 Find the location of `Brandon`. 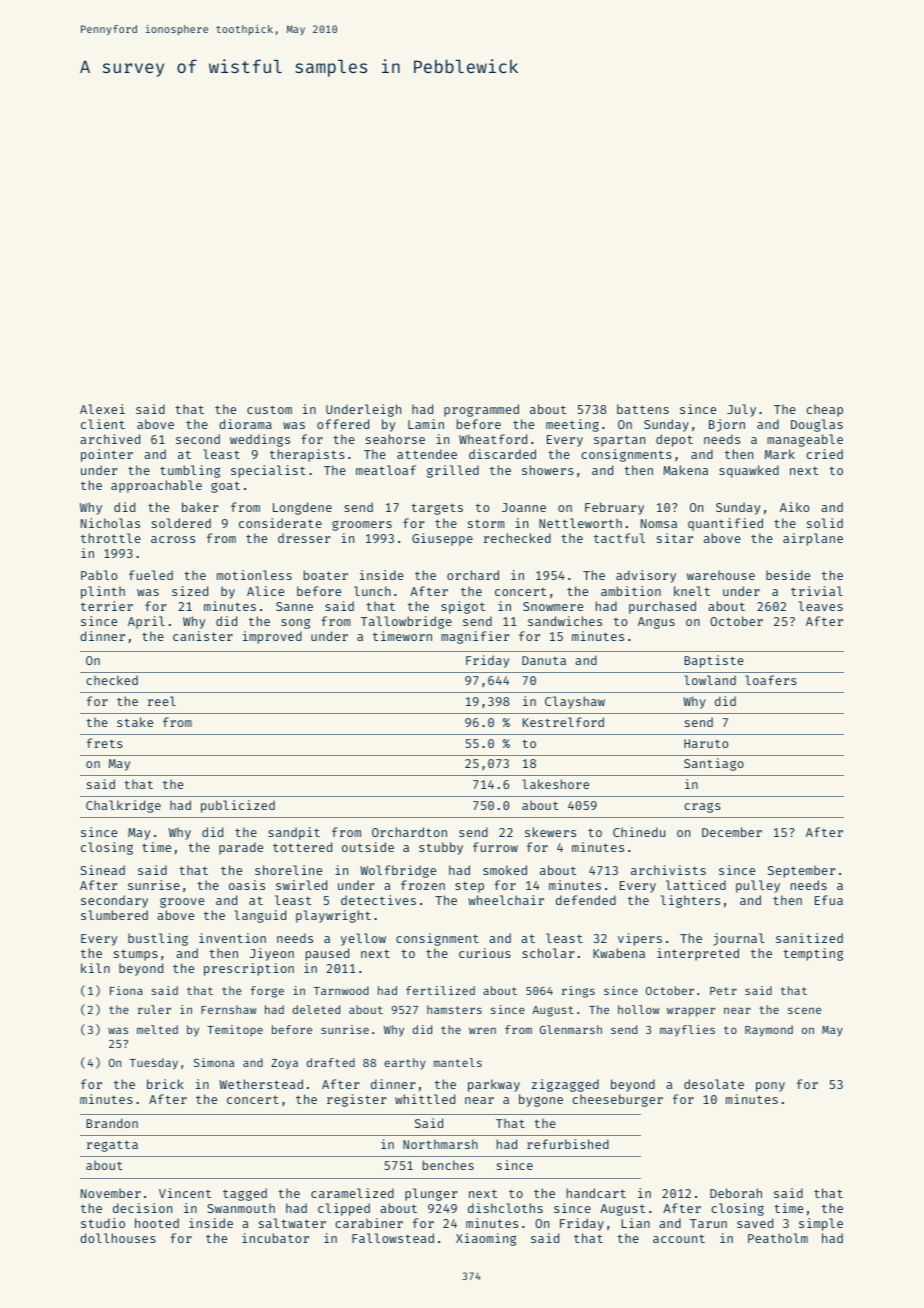

Brandon is located at coordinates (112, 1123).
